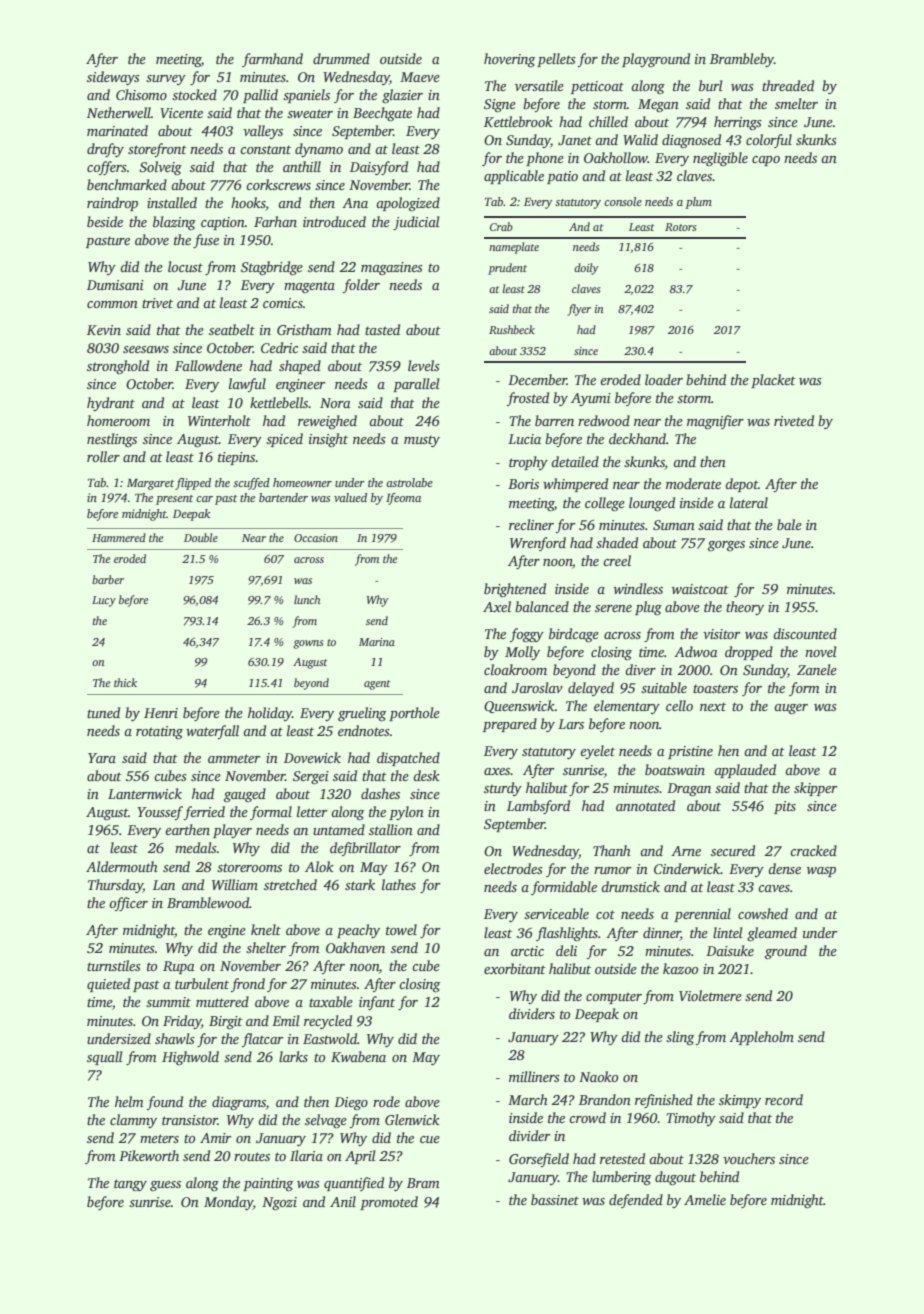 The height and width of the document is (1314, 924). I want to click on Megan, so click(658, 105).
